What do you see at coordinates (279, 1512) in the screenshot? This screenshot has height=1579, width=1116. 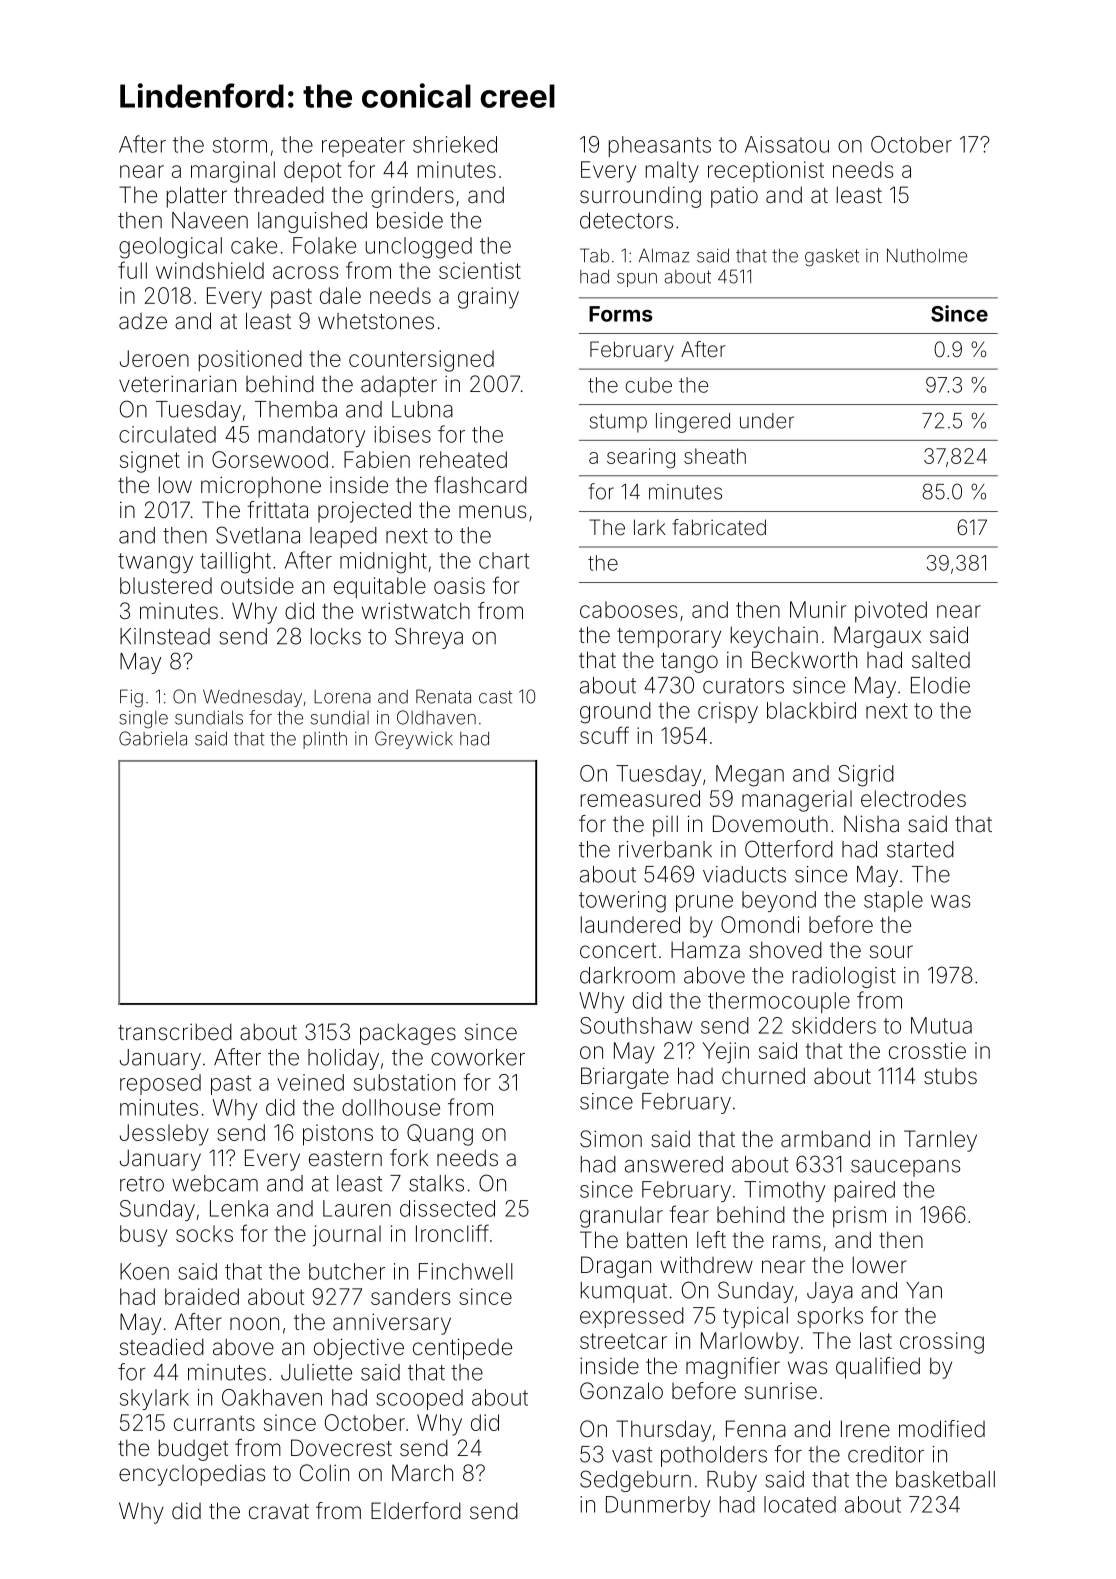 I see `cravat` at bounding box center [279, 1512].
